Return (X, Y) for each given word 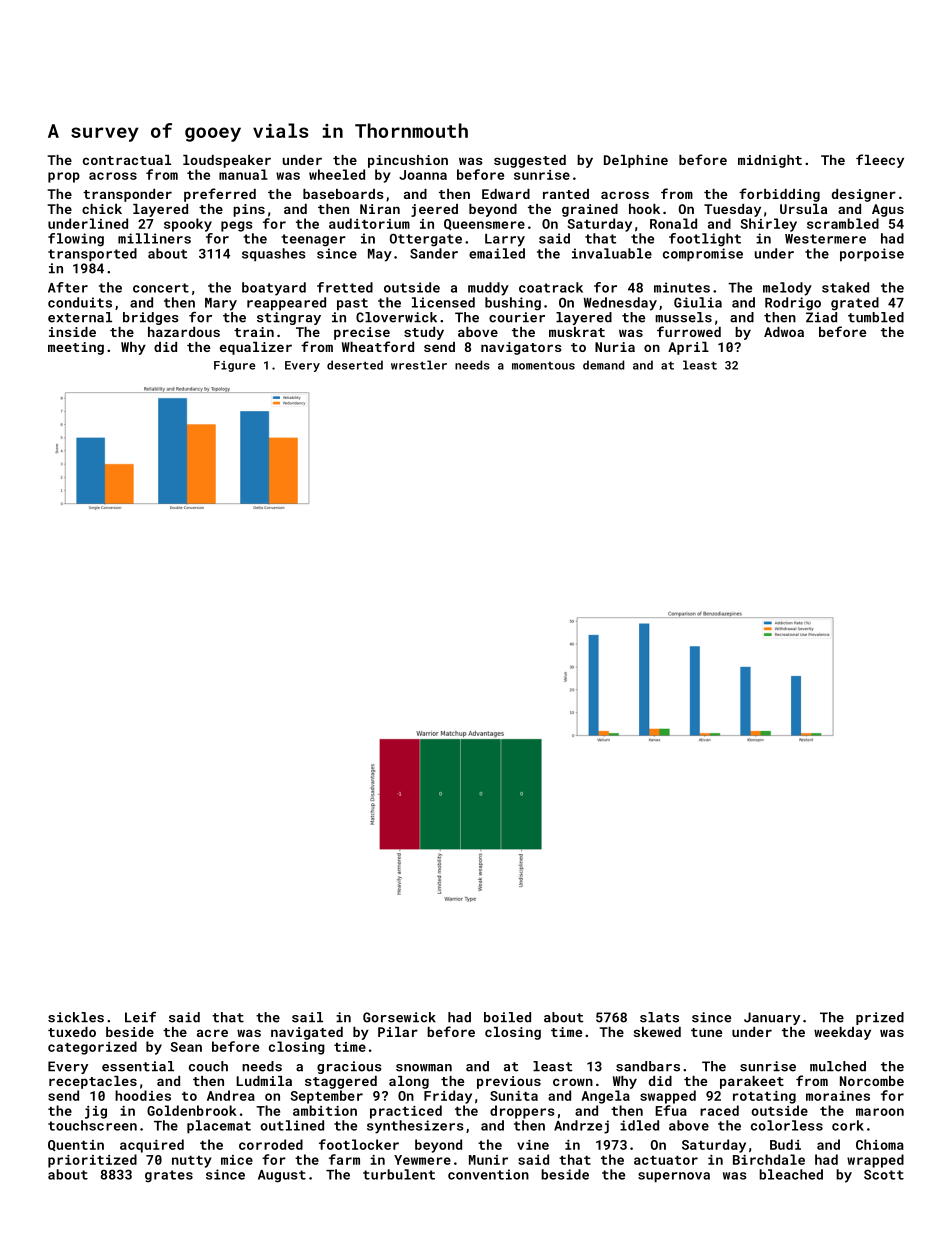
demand (603, 365)
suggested (530, 161)
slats (659, 1017)
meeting (76, 348)
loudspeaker (227, 161)
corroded (271, 1144)
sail (307, 1017)
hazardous (184, 332)
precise (362, 333)
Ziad (821, 317)
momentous (543, 365)
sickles (76, 1017)
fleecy (880, 161)
